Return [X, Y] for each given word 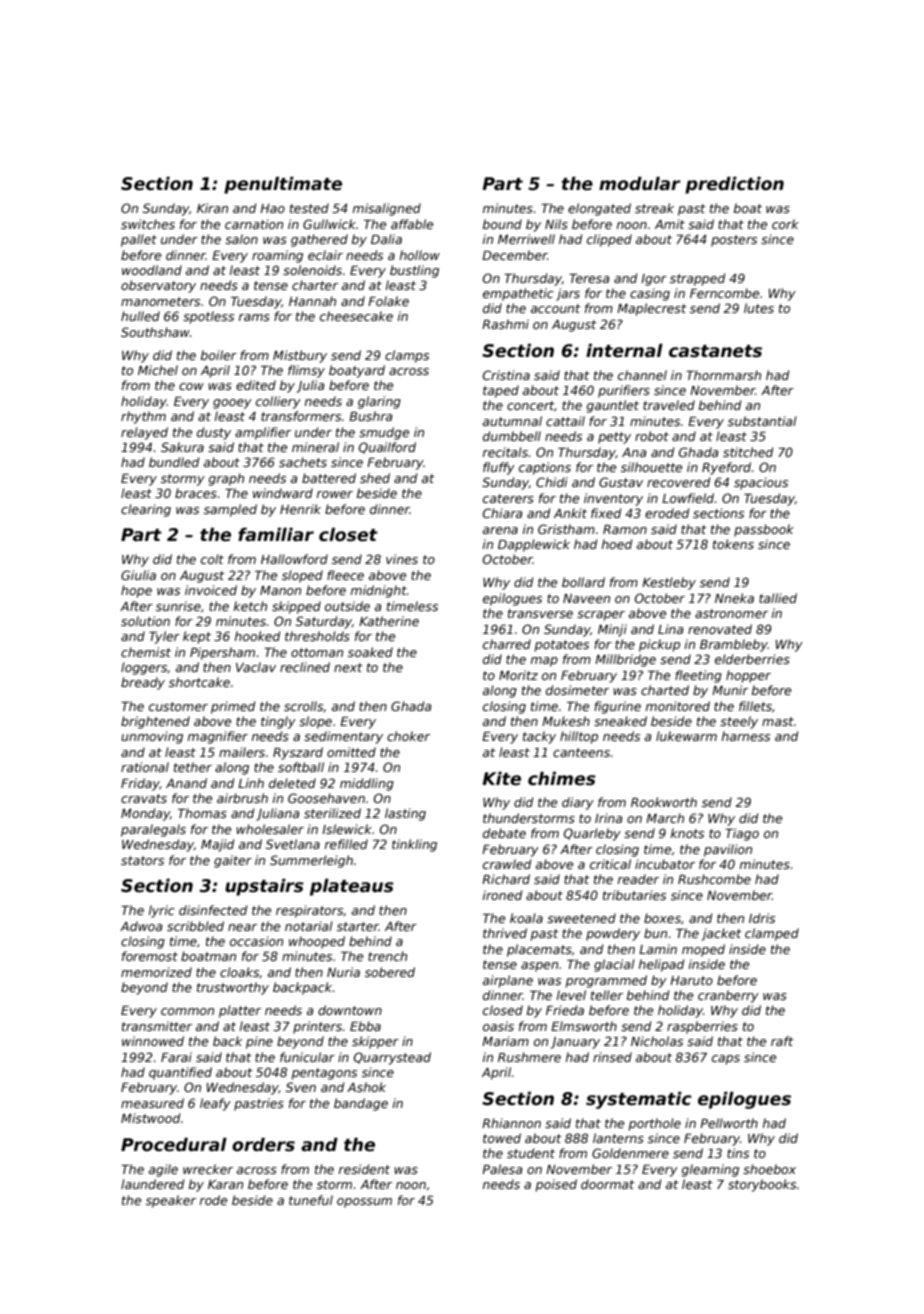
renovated [720, 629]
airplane [508, 981]
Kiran [212, 208]
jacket [721, 934]
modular [640, 183]
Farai [176, 1057]
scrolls [303, 706]
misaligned [387, 209]
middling [367, 784]
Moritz [518, 675]
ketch [250, 606]
